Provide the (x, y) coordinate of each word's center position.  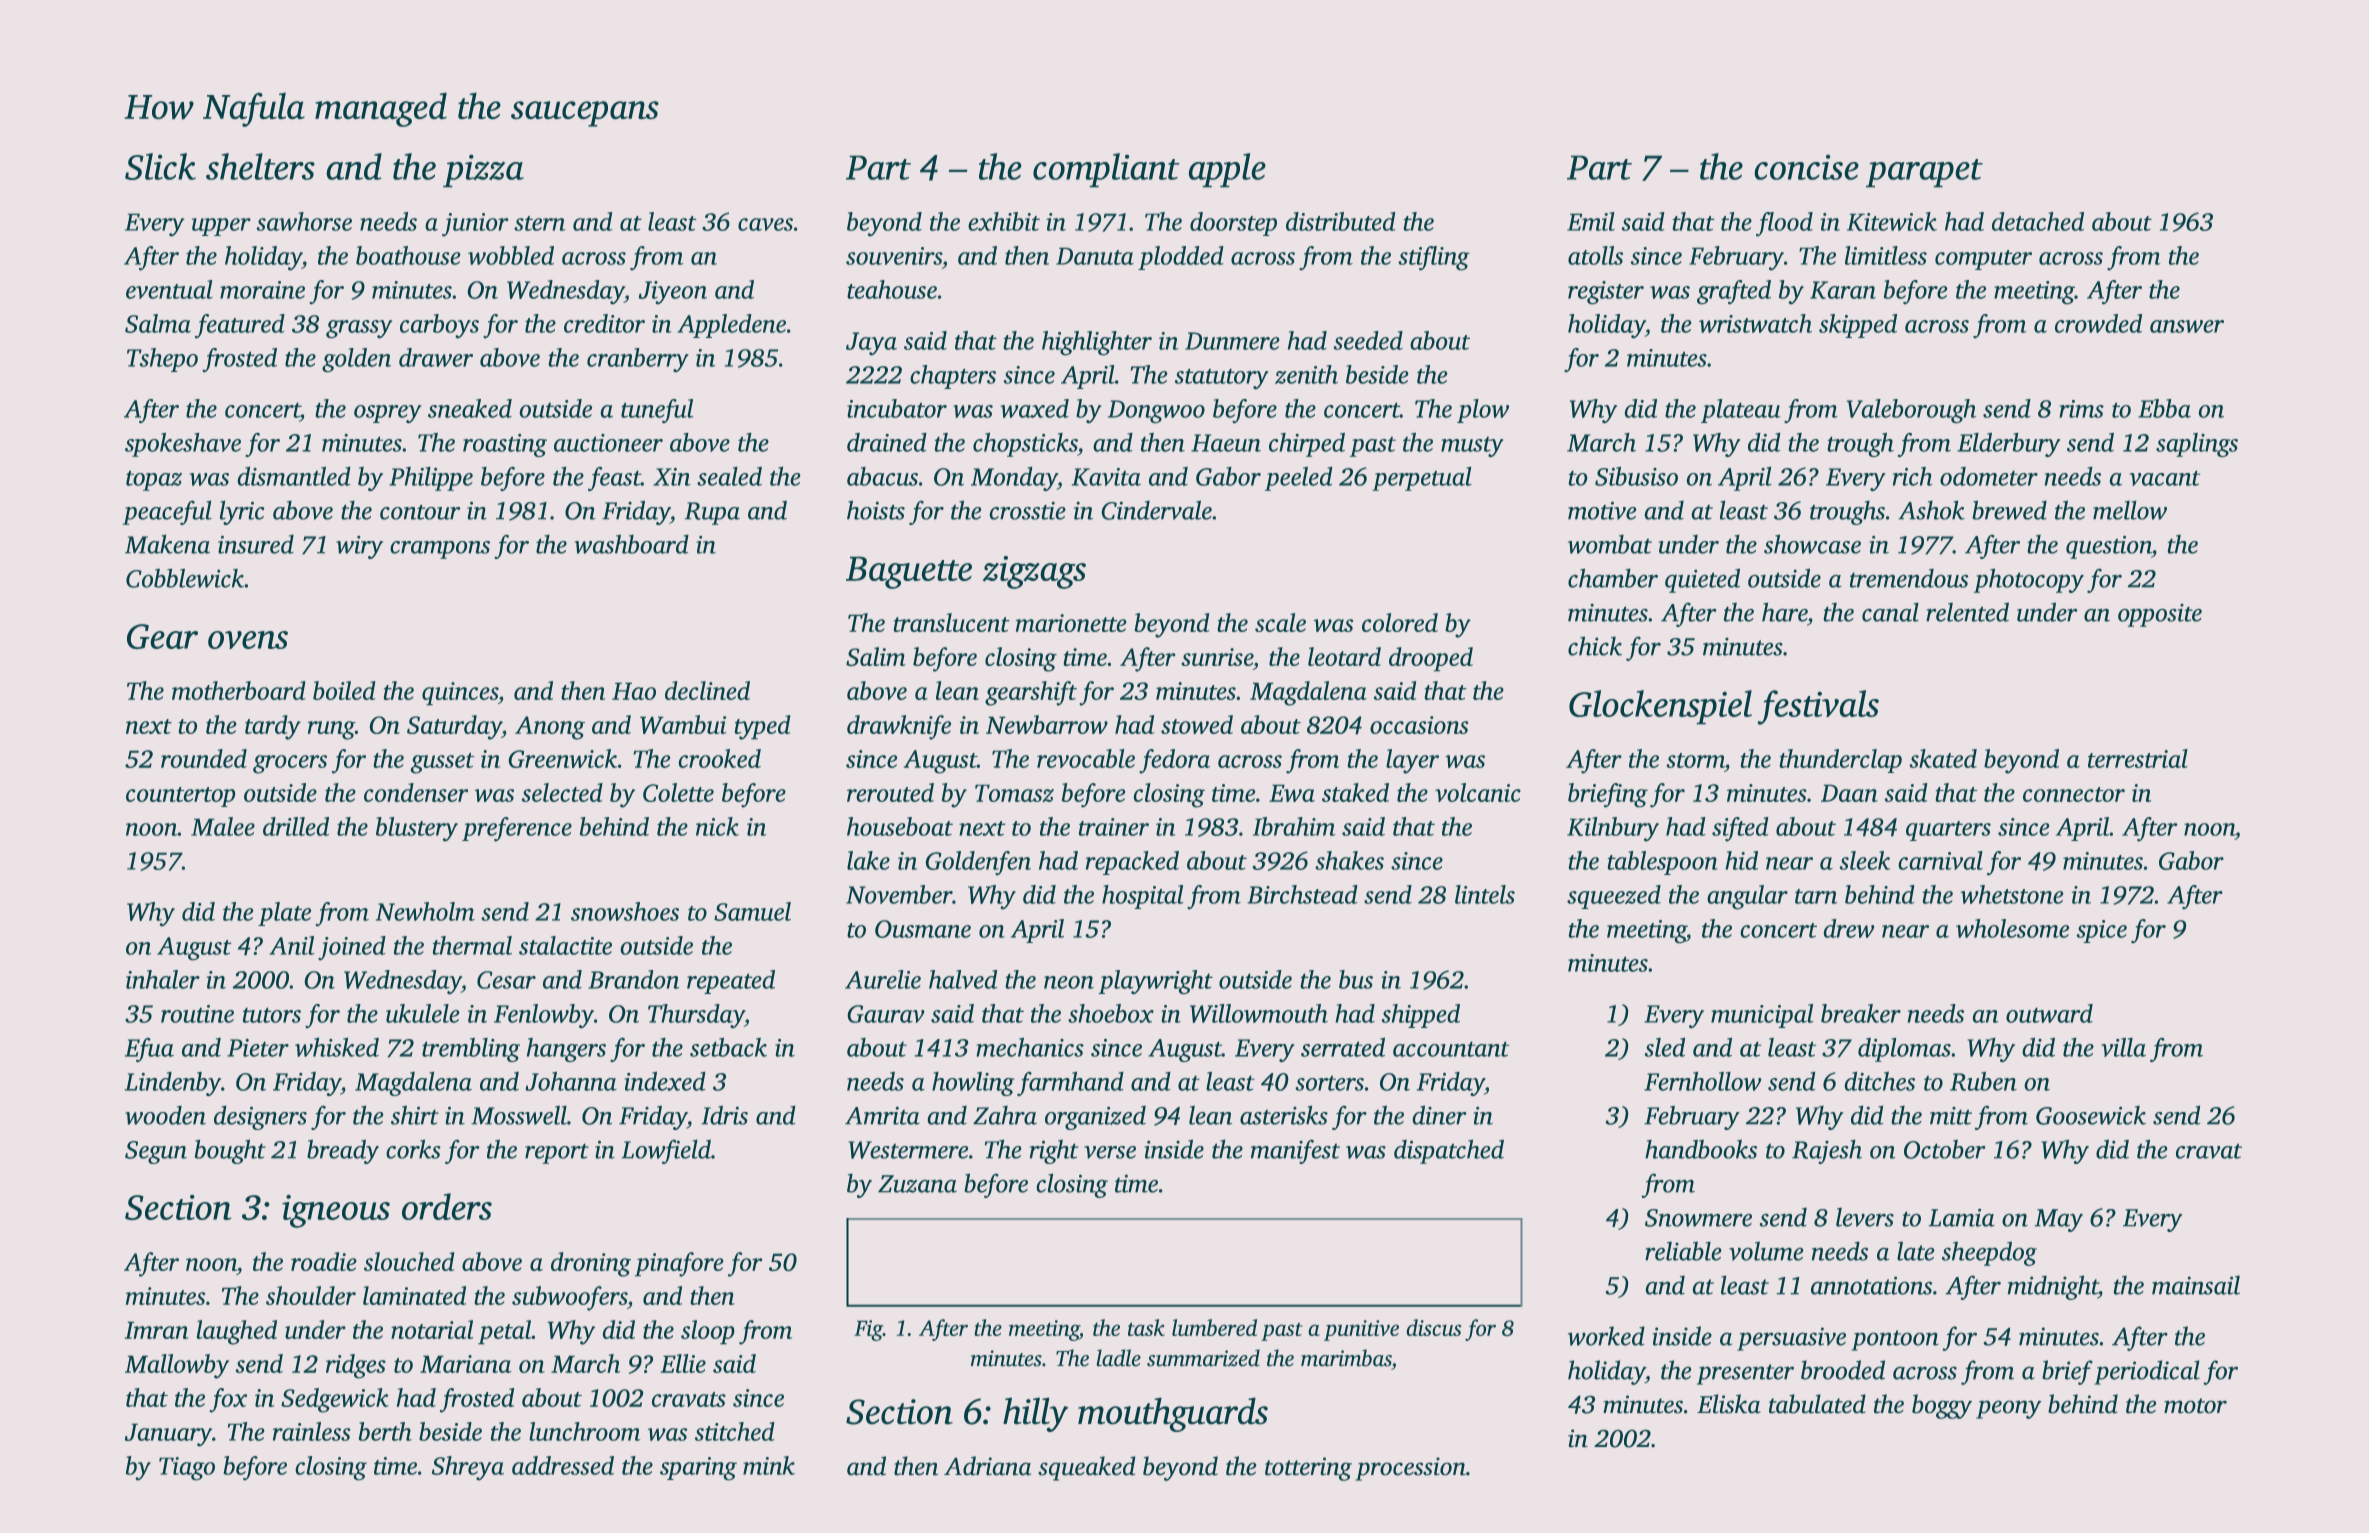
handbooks (1701, 1149)
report (557, 1153)
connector (2074, 794)
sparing (698, 1469)
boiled (344, 690)
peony (2008, 1409)
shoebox (1111, 1013)
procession (1410, 1469)
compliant (1106, 170)
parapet (1924, 173)
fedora (1174, 761)
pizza (483, 171)
